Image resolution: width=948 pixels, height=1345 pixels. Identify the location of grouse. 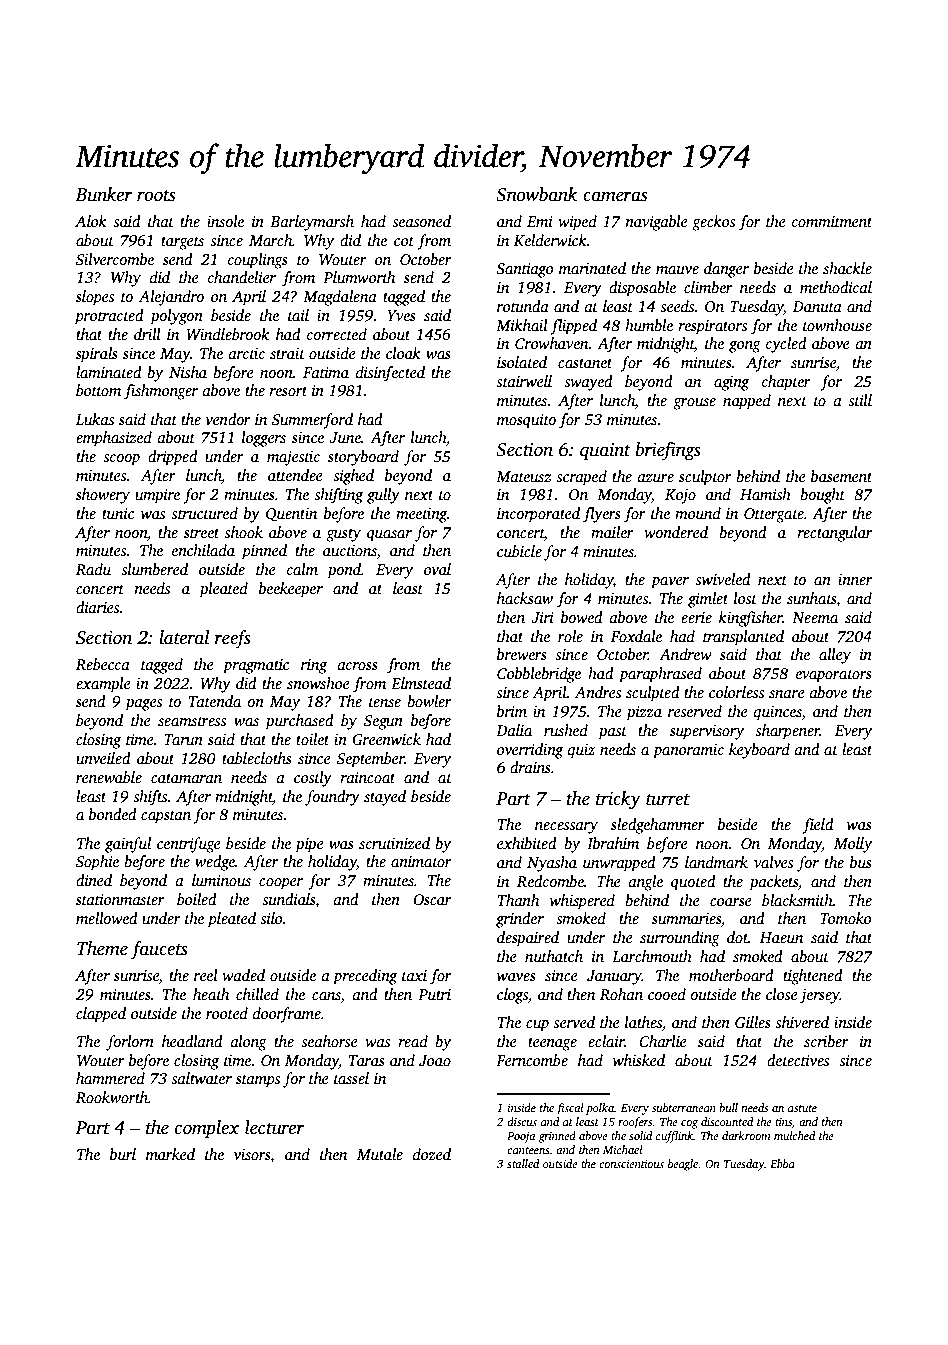
(694, 404).
